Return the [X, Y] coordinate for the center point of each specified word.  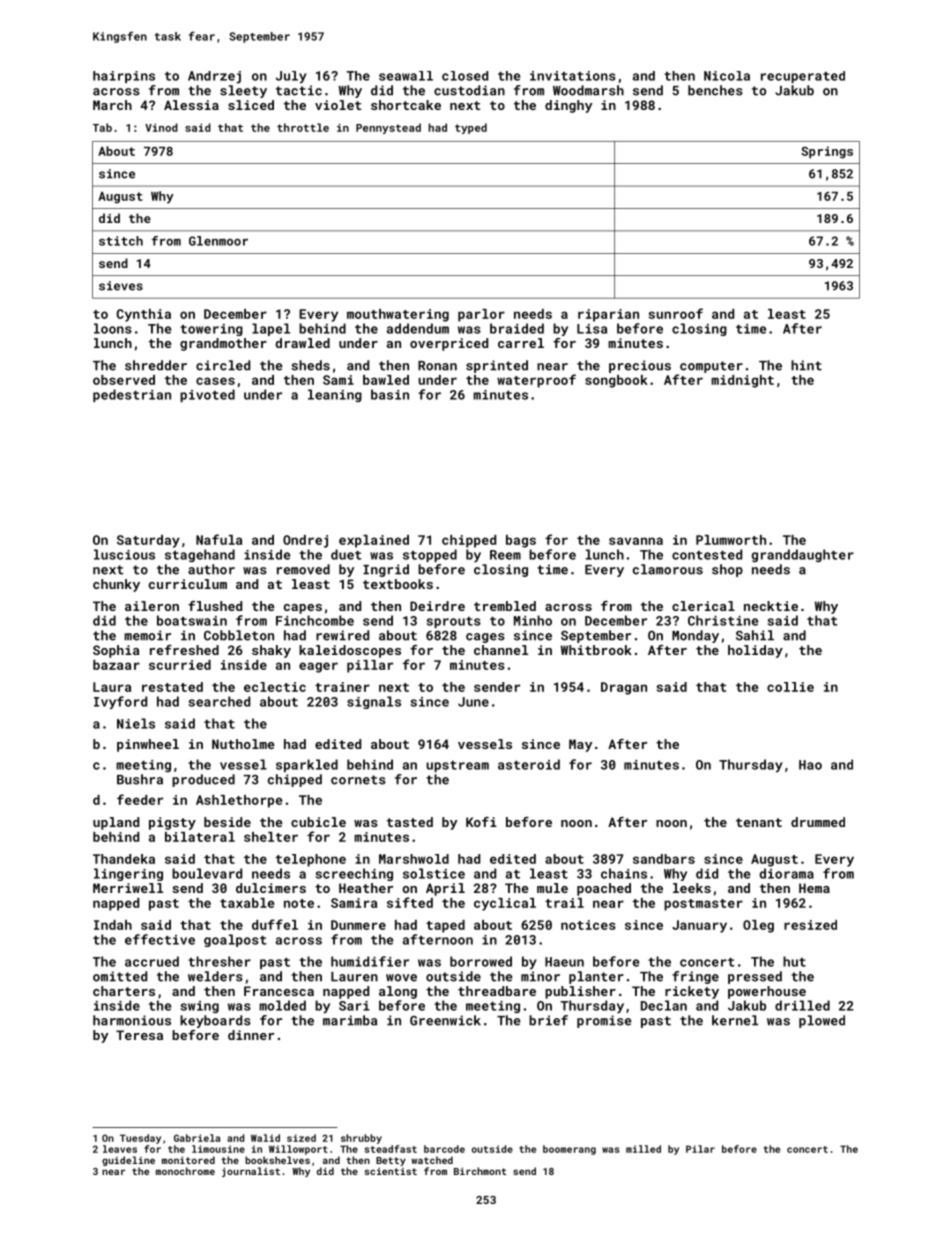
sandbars [664, 859]
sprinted [497, 366]
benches [715, 90]
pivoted [207, 395]
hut [794, 961]
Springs [827, 152]
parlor [481, 315]
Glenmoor [218, 241]
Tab [102, 127]
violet [338, 105]
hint [806, 365]
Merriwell [128, 888]
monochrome [185, 1171]
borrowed [481, 961]
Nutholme [243, 744]
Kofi [481, 822]
